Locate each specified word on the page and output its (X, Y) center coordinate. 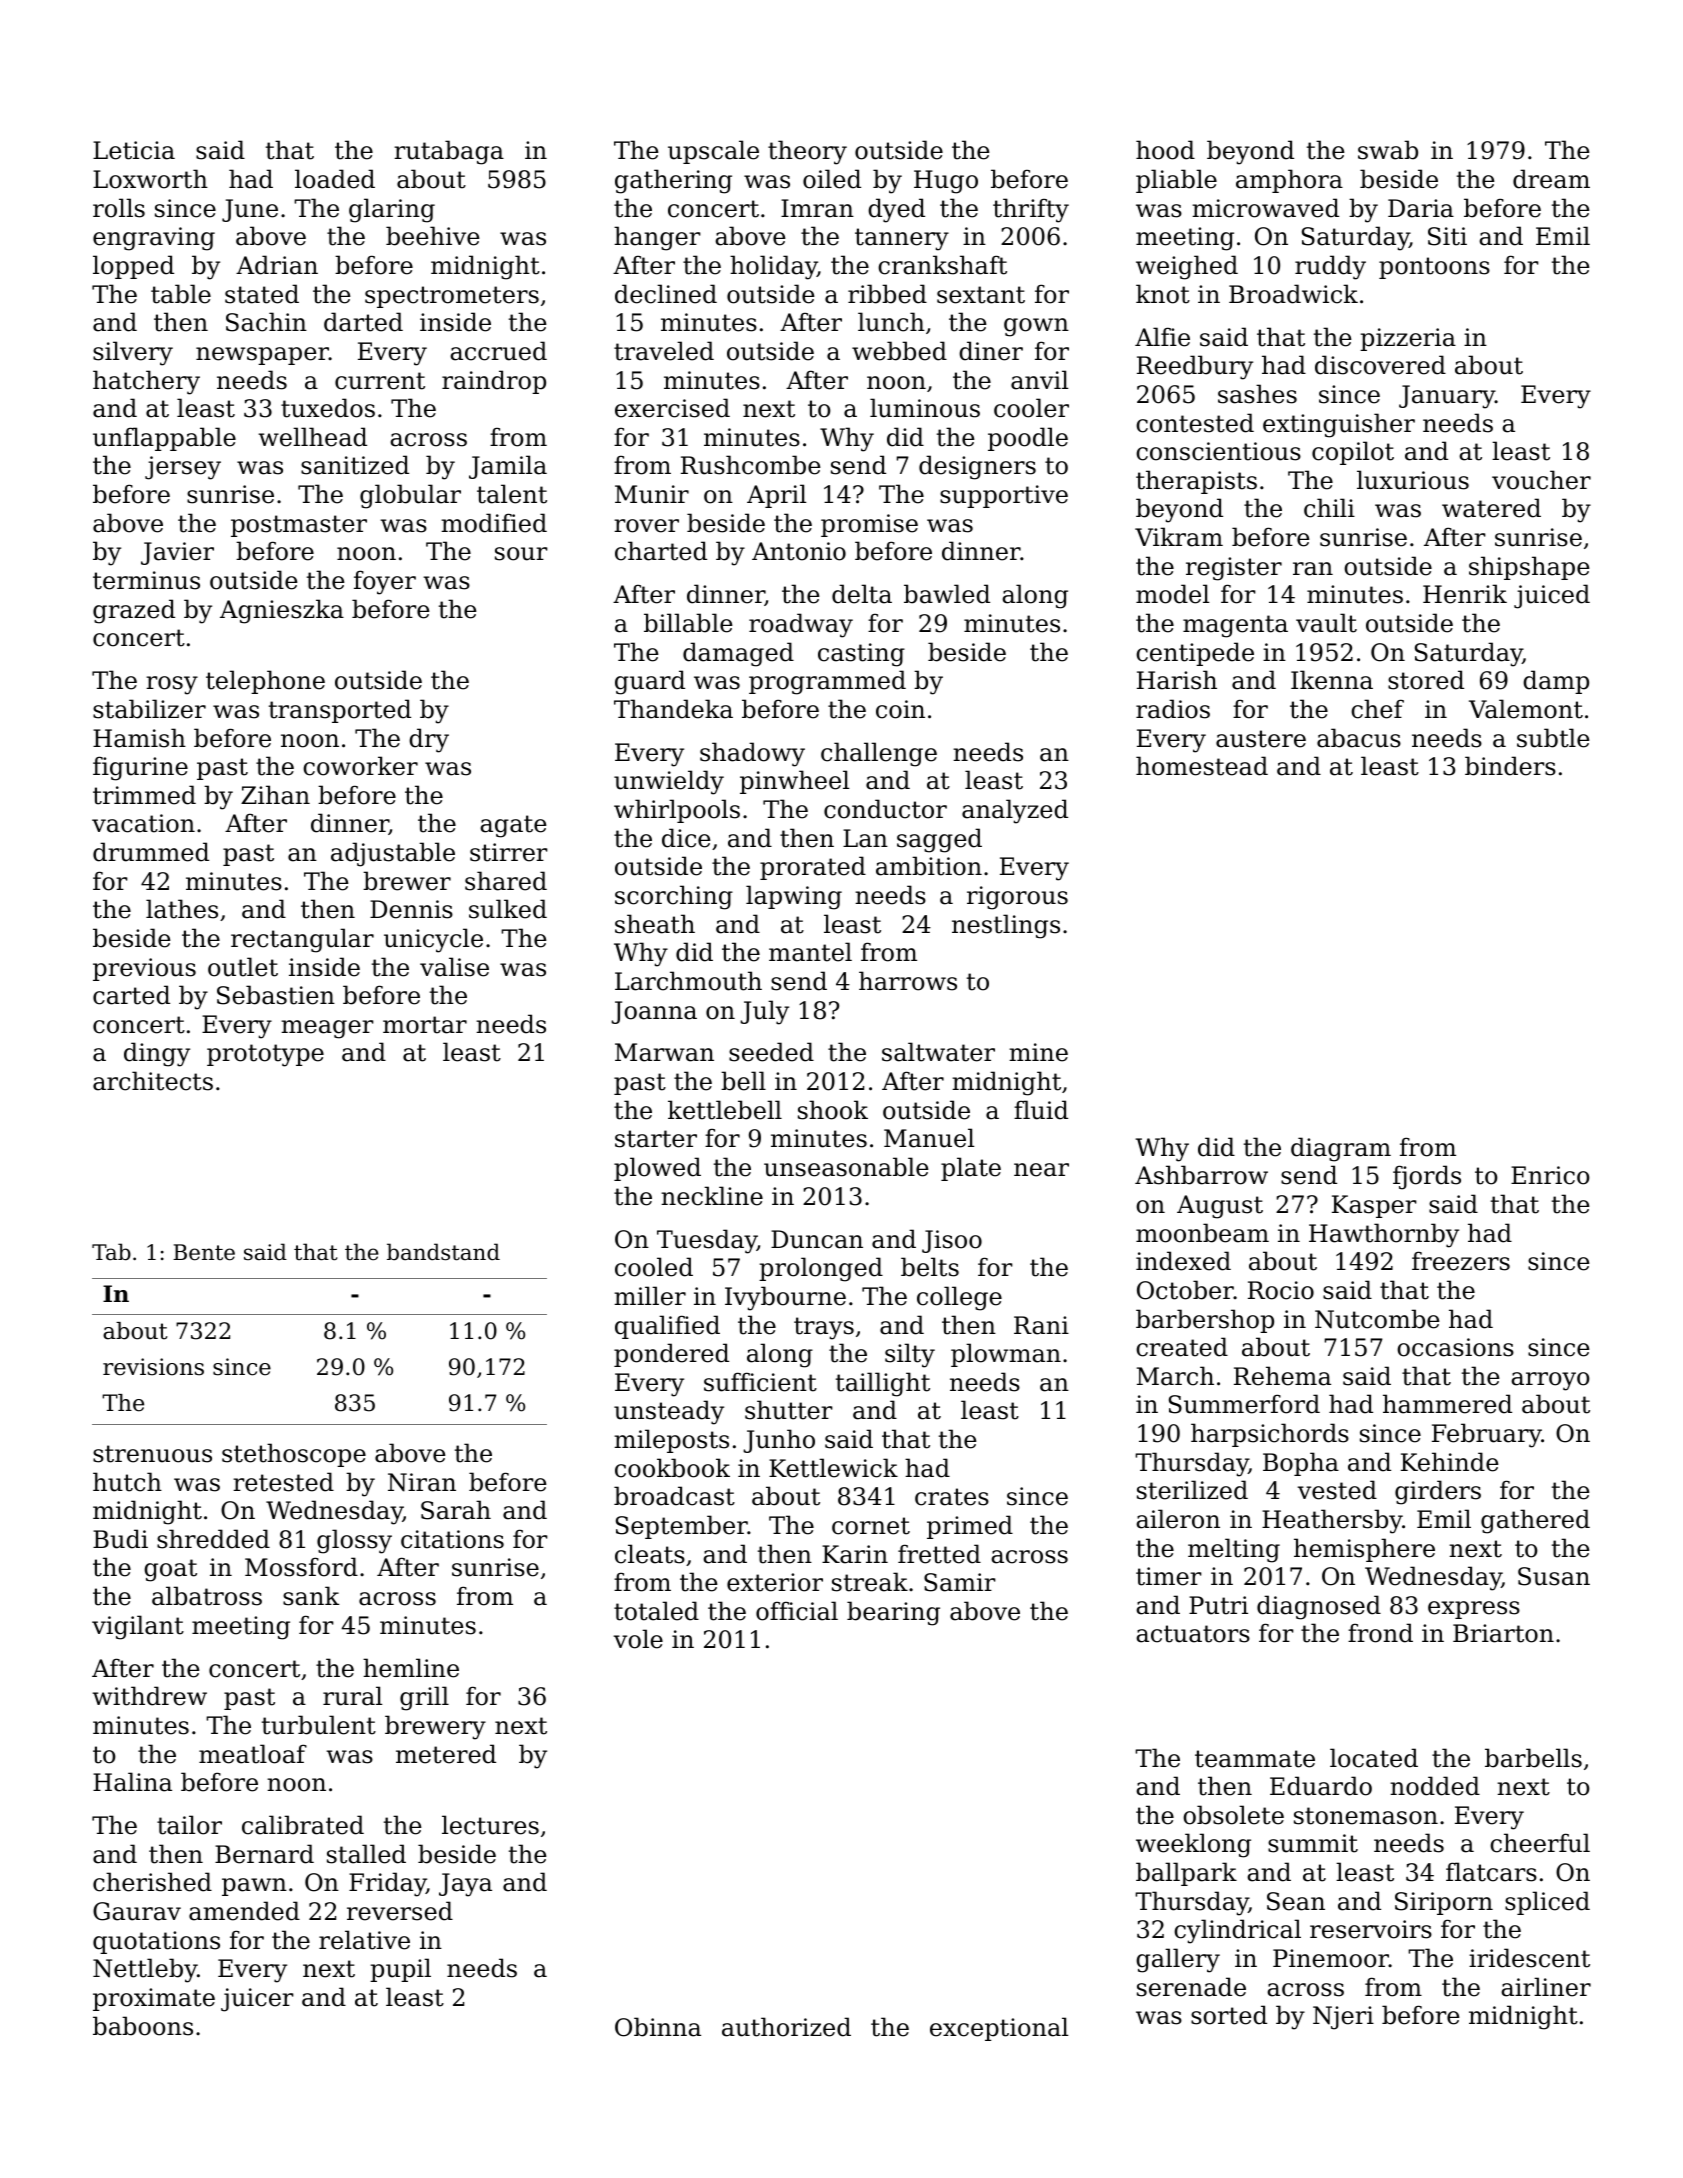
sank (311, 1596)
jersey (183, 468)
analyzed (1015, 811)
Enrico (1550, 1175)
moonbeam (1202, 1233)
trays (824, 1328)
